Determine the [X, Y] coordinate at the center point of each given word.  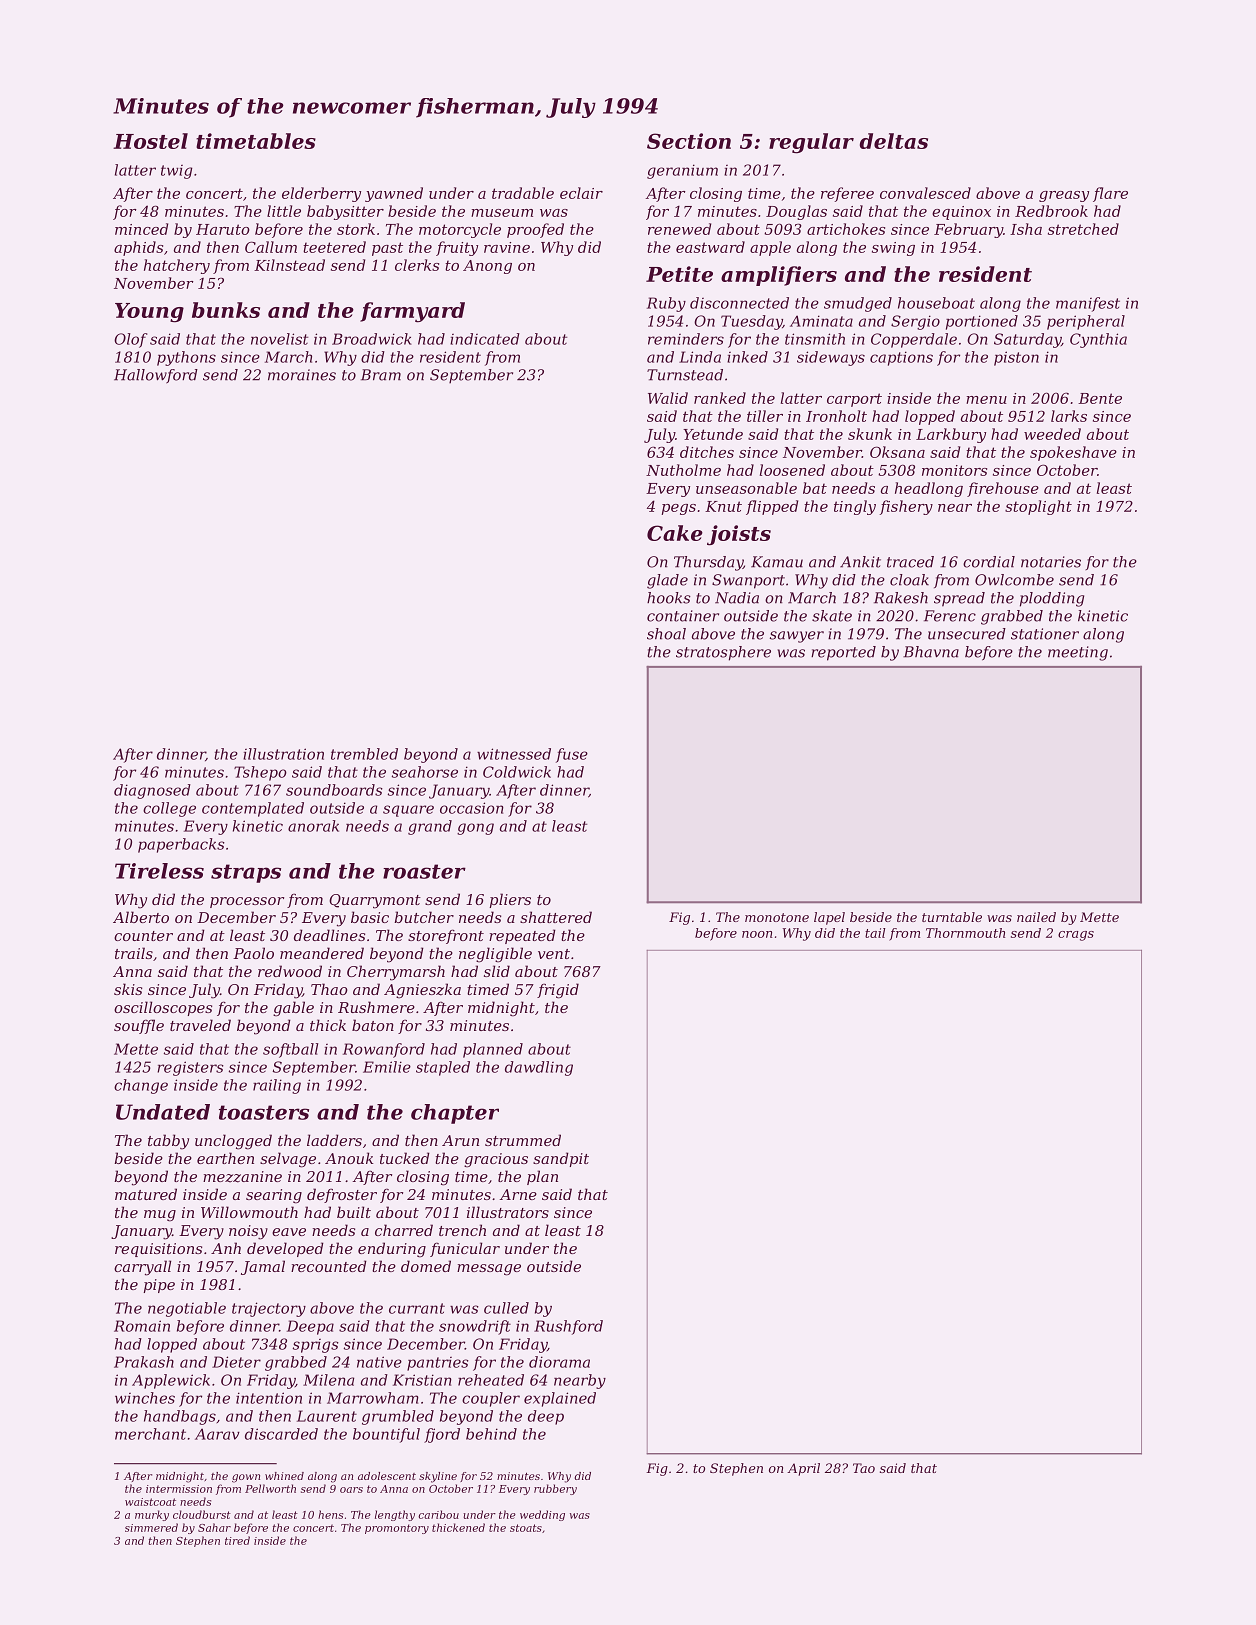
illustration [283, 754]
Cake [675, 533]
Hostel [150, 141]
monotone [777, 917]
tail [875, 933]
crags [1076, 936]
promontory [397, 1529]
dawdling [539, 1068]
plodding [1052, 599]
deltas [894, 141]
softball [290, 1050]
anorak [313, 826]
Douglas [796, 212]
